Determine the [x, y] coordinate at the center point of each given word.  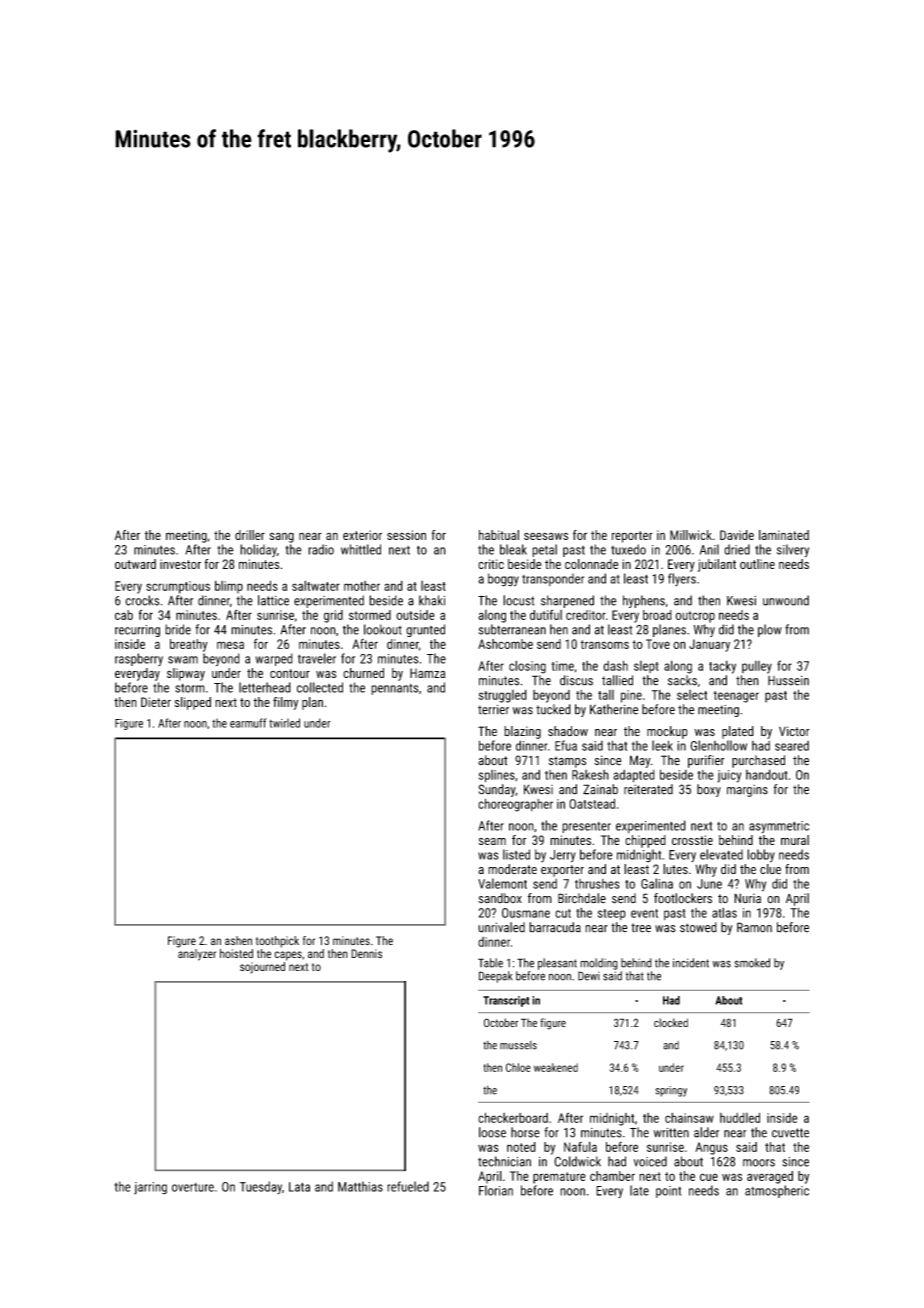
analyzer [197, 955]
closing [527, 667]
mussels [518, 1045]
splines [497, 776]
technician [504, 1161]
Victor [794, 731]
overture [193, 1187]
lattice [273, 600]
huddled [740, 1117]
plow [770, 630]
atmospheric [777, 1191]
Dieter [156, 702]
